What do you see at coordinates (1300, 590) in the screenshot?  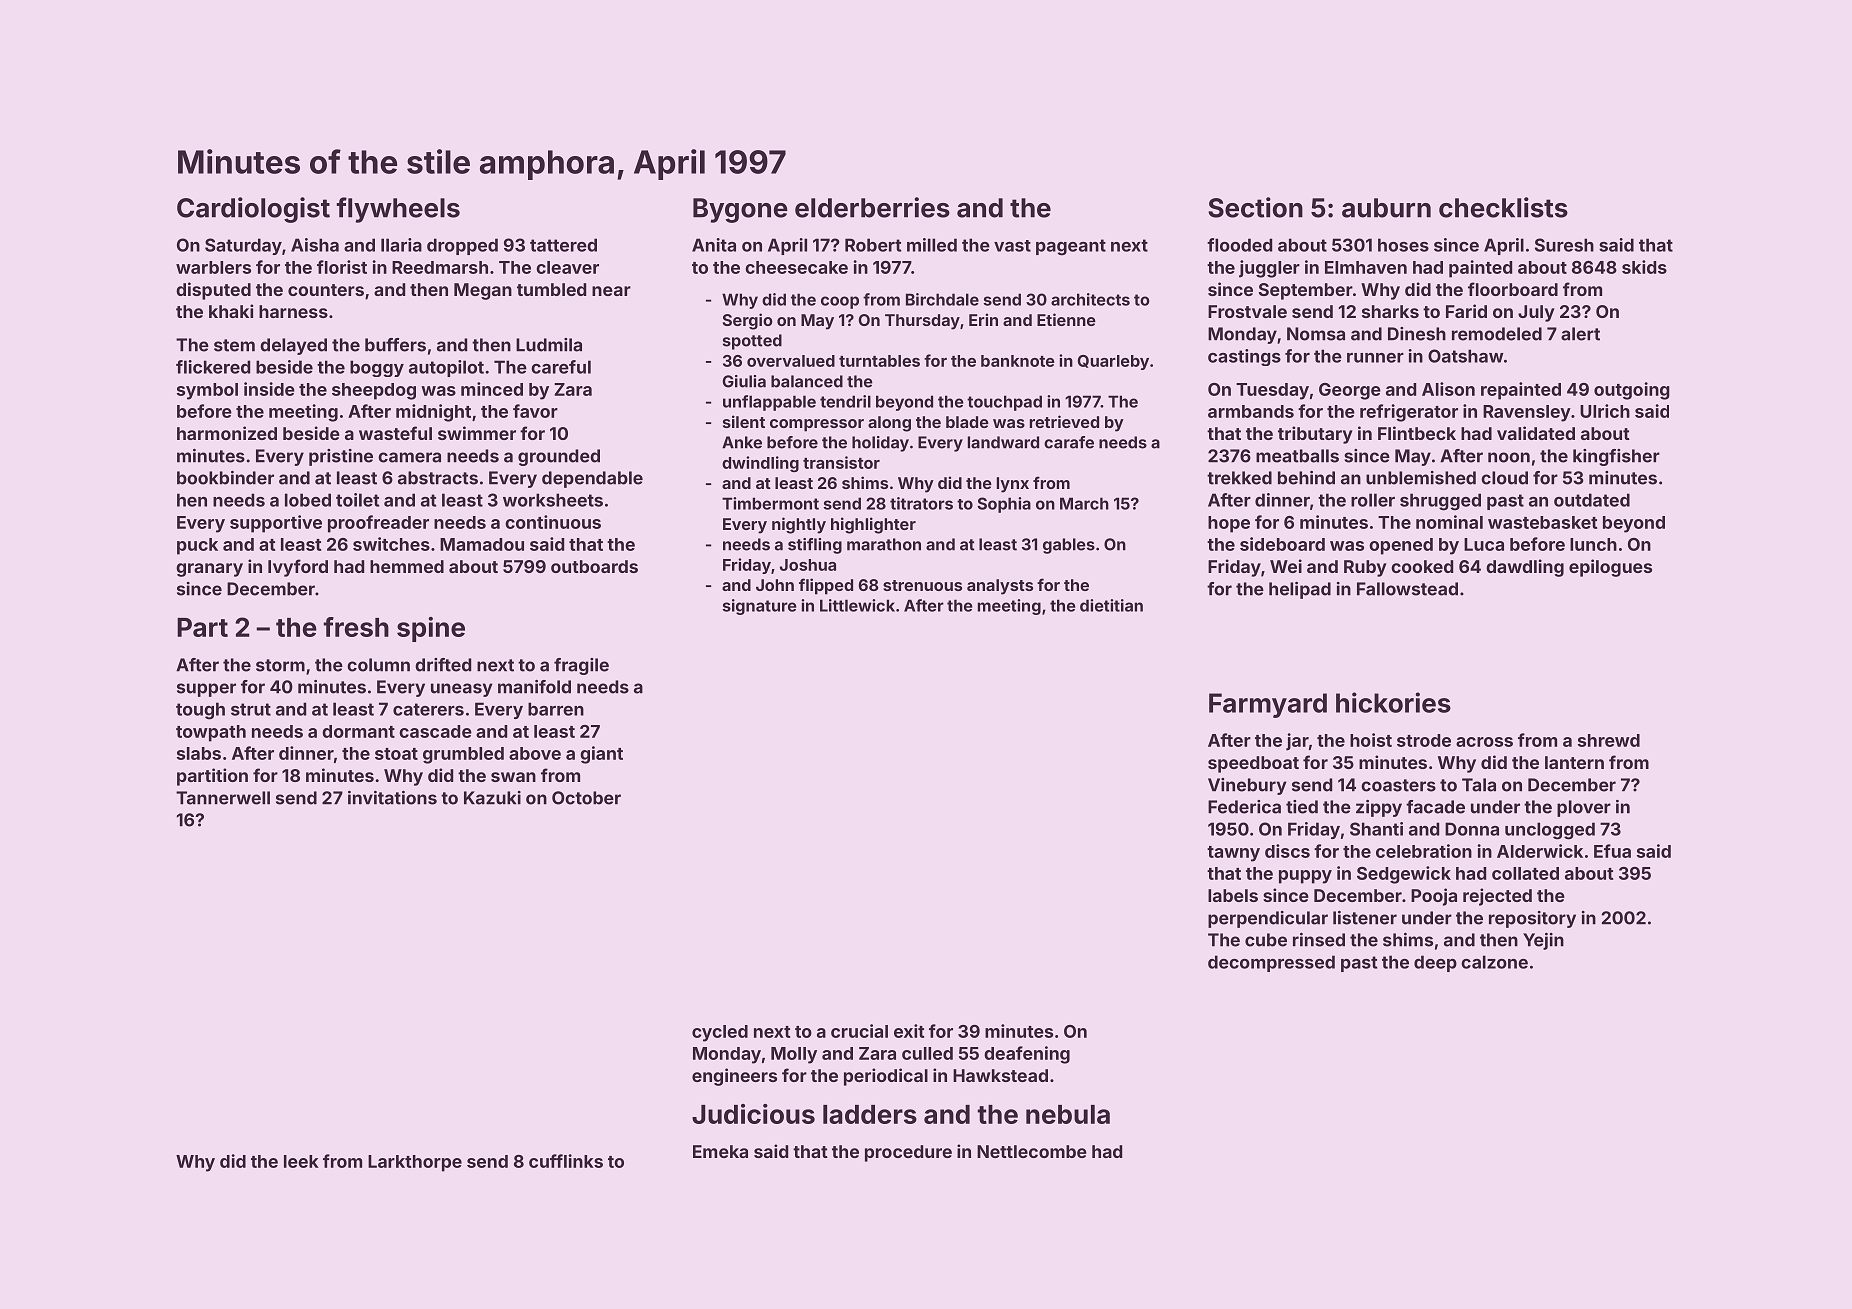 I see `helipad` at bounding box center [1300, 590].
